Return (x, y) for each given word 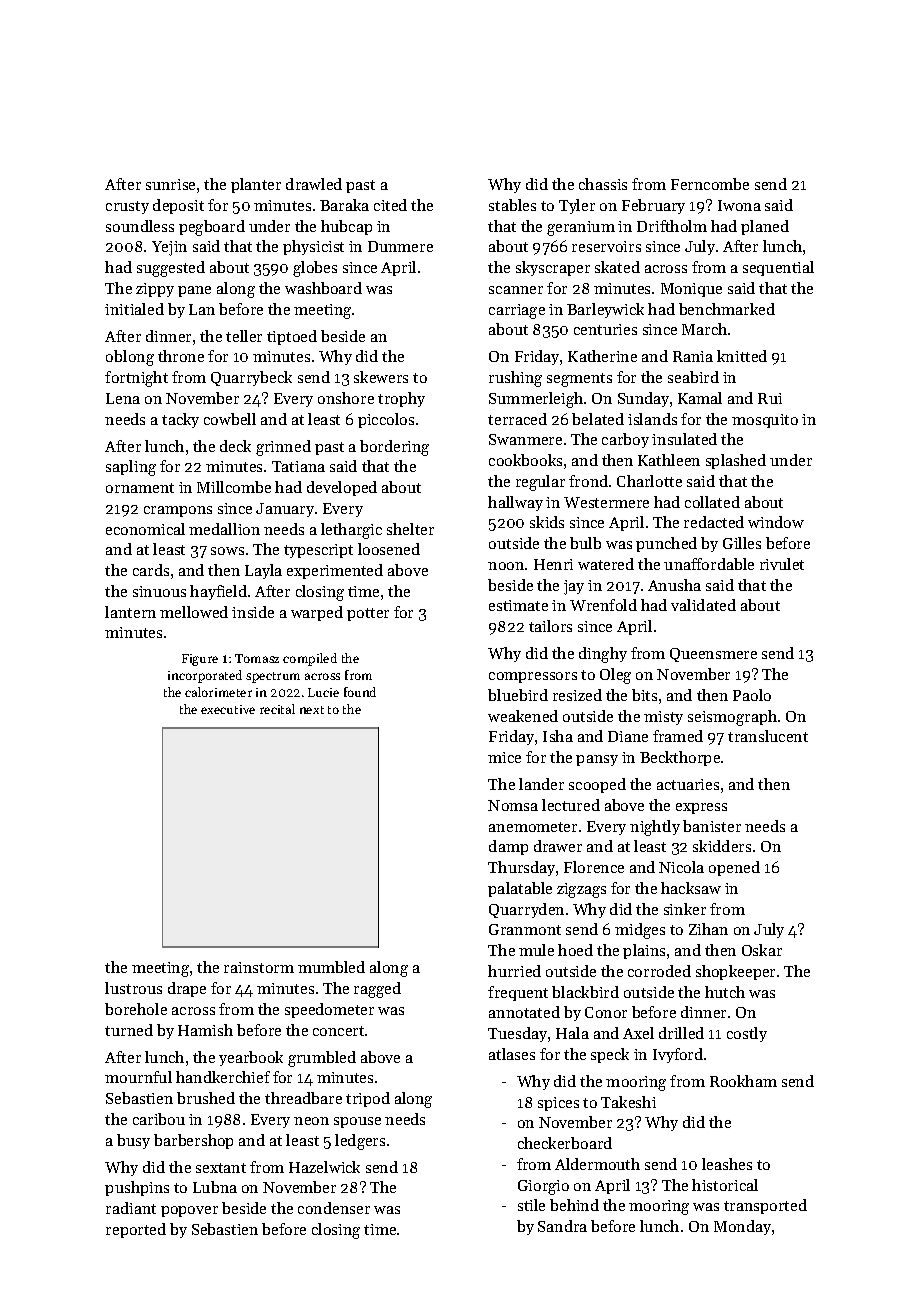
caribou (159, 1119)
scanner (516, 290)
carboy (625, 440)
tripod (368, 1099)
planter (256, 185)
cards (151, 570)
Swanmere (525, 439)
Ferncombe (710, 184)
